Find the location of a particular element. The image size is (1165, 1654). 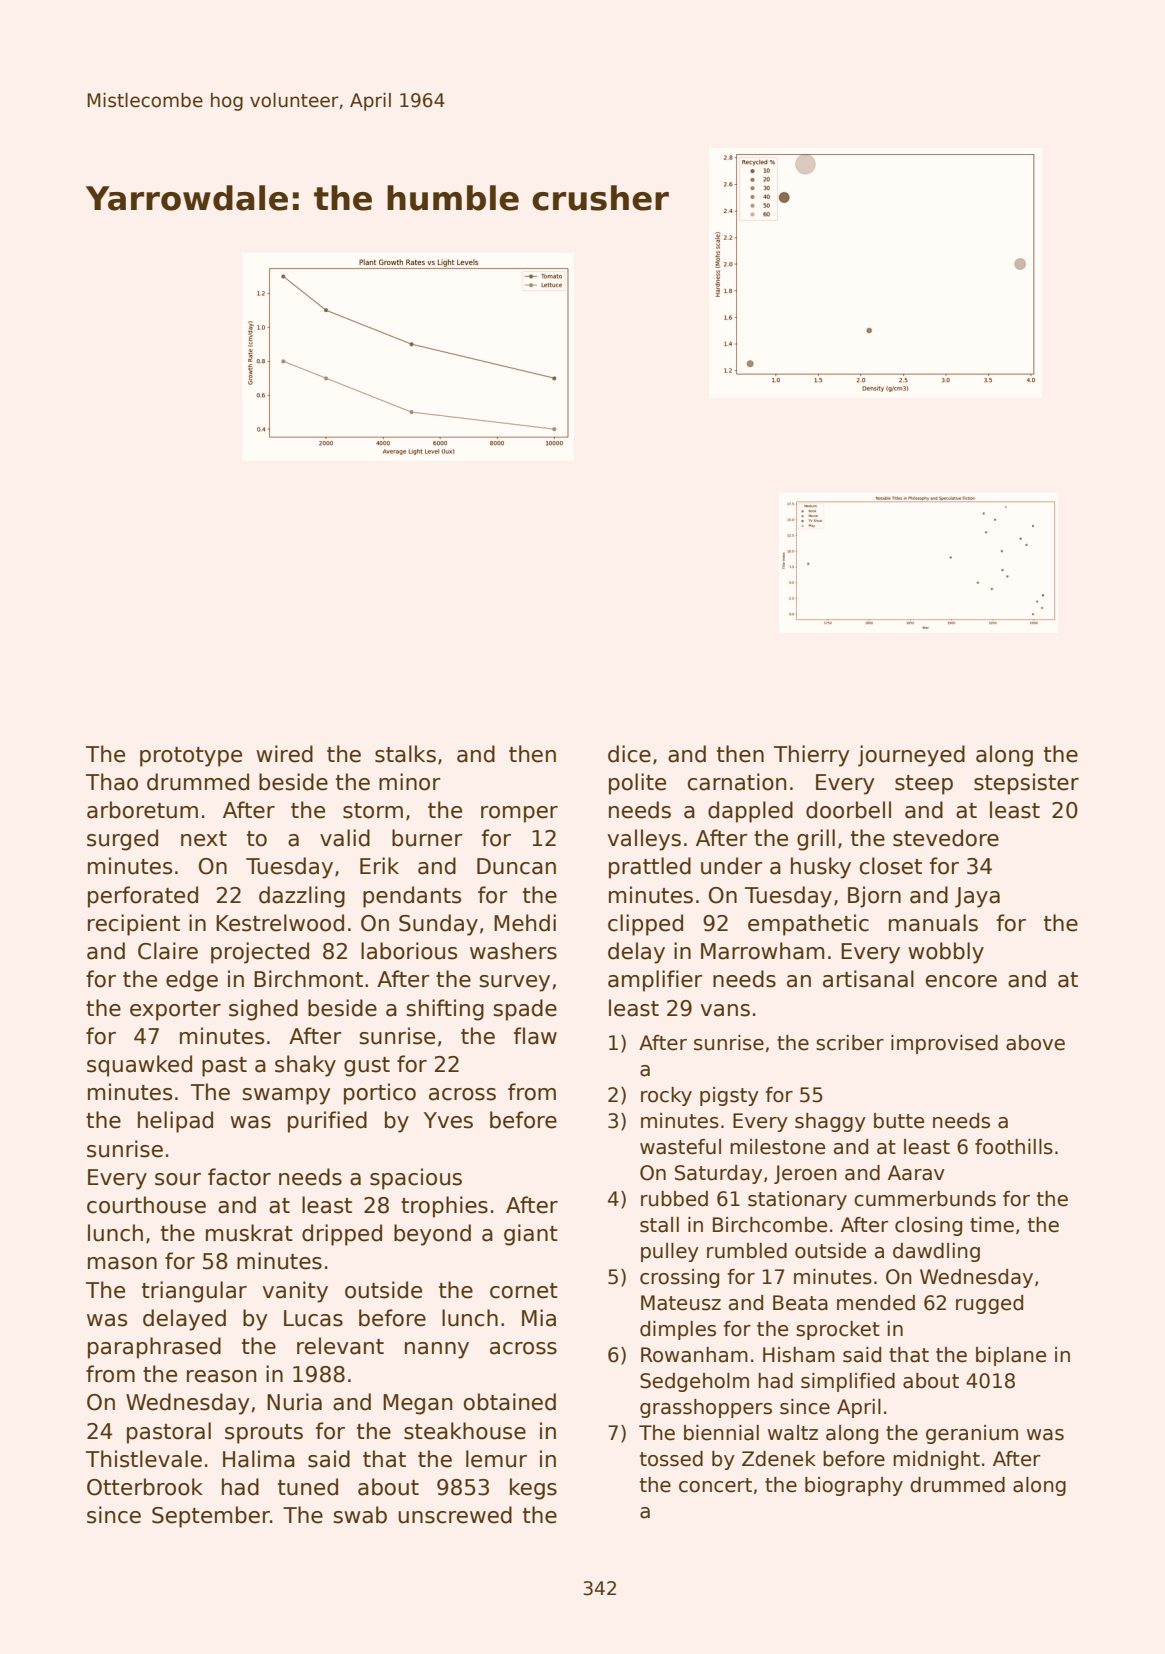

prattled is located at coordinates (650, 868).
